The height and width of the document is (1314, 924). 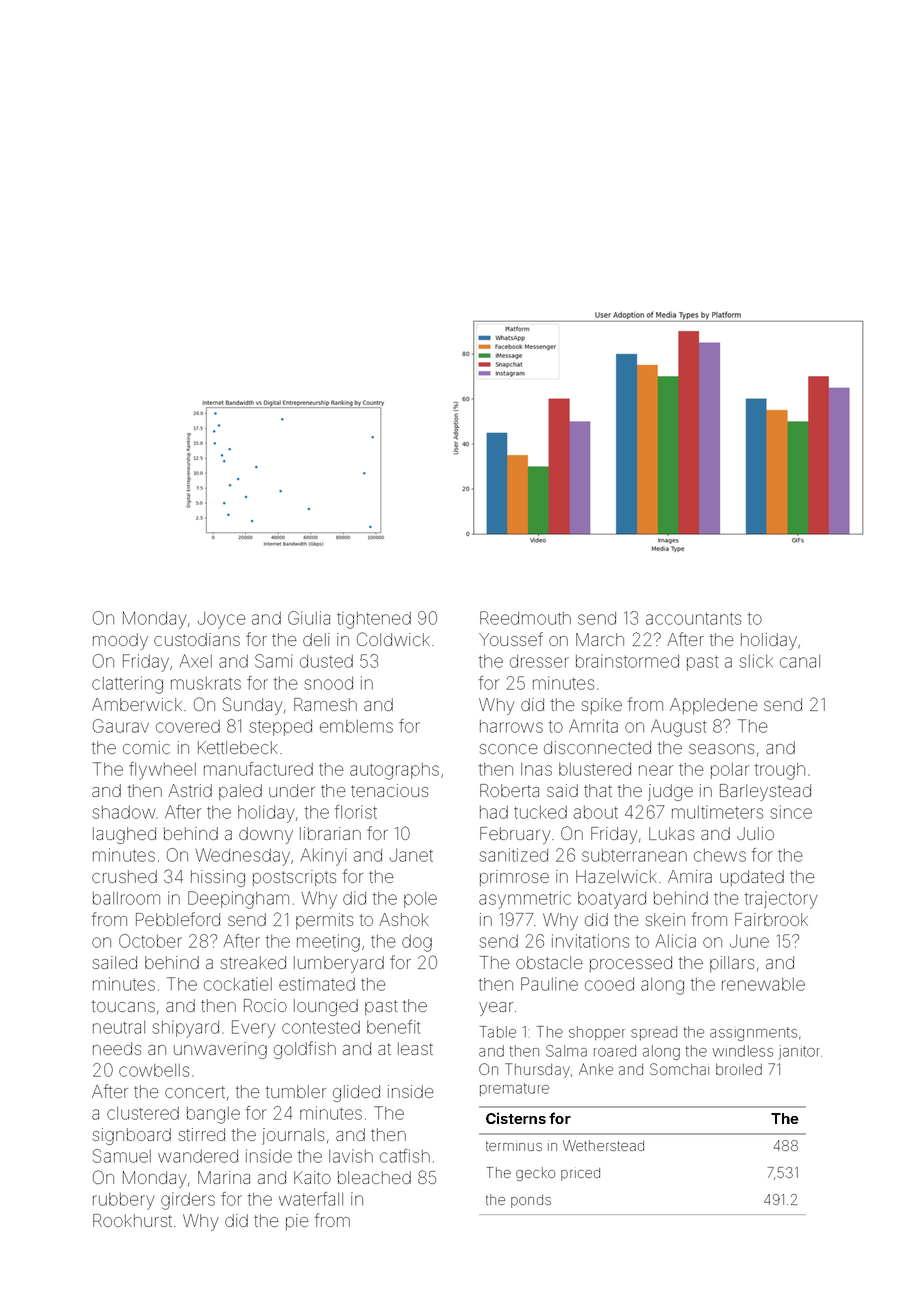 I want to click on broiled, so click(x=739, y=1069).
